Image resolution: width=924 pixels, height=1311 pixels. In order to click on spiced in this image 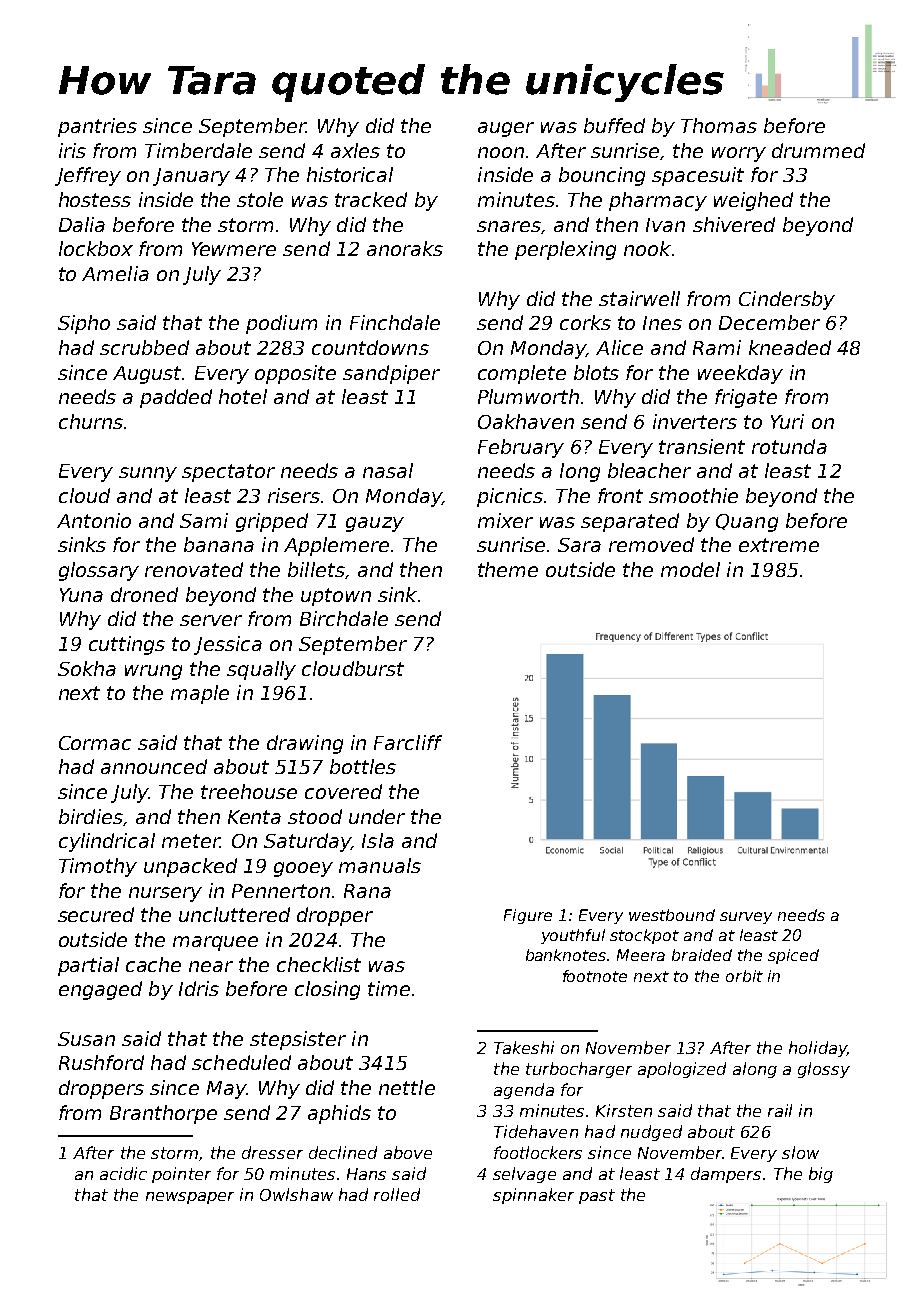, I will do `click(793, 956)`.
